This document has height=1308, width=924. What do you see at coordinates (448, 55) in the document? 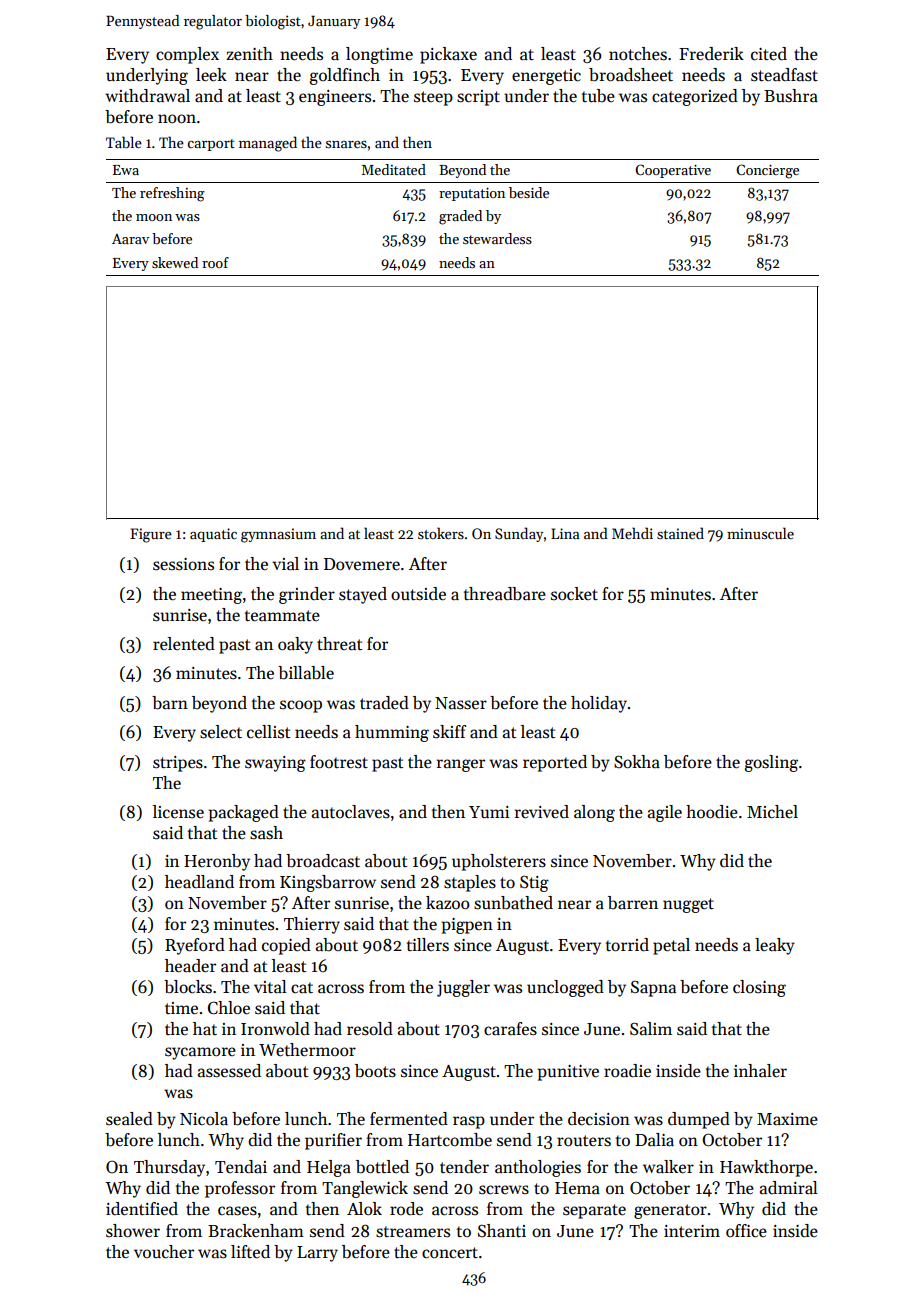
I see `pickaxe` at bounding box center [448, 55].
